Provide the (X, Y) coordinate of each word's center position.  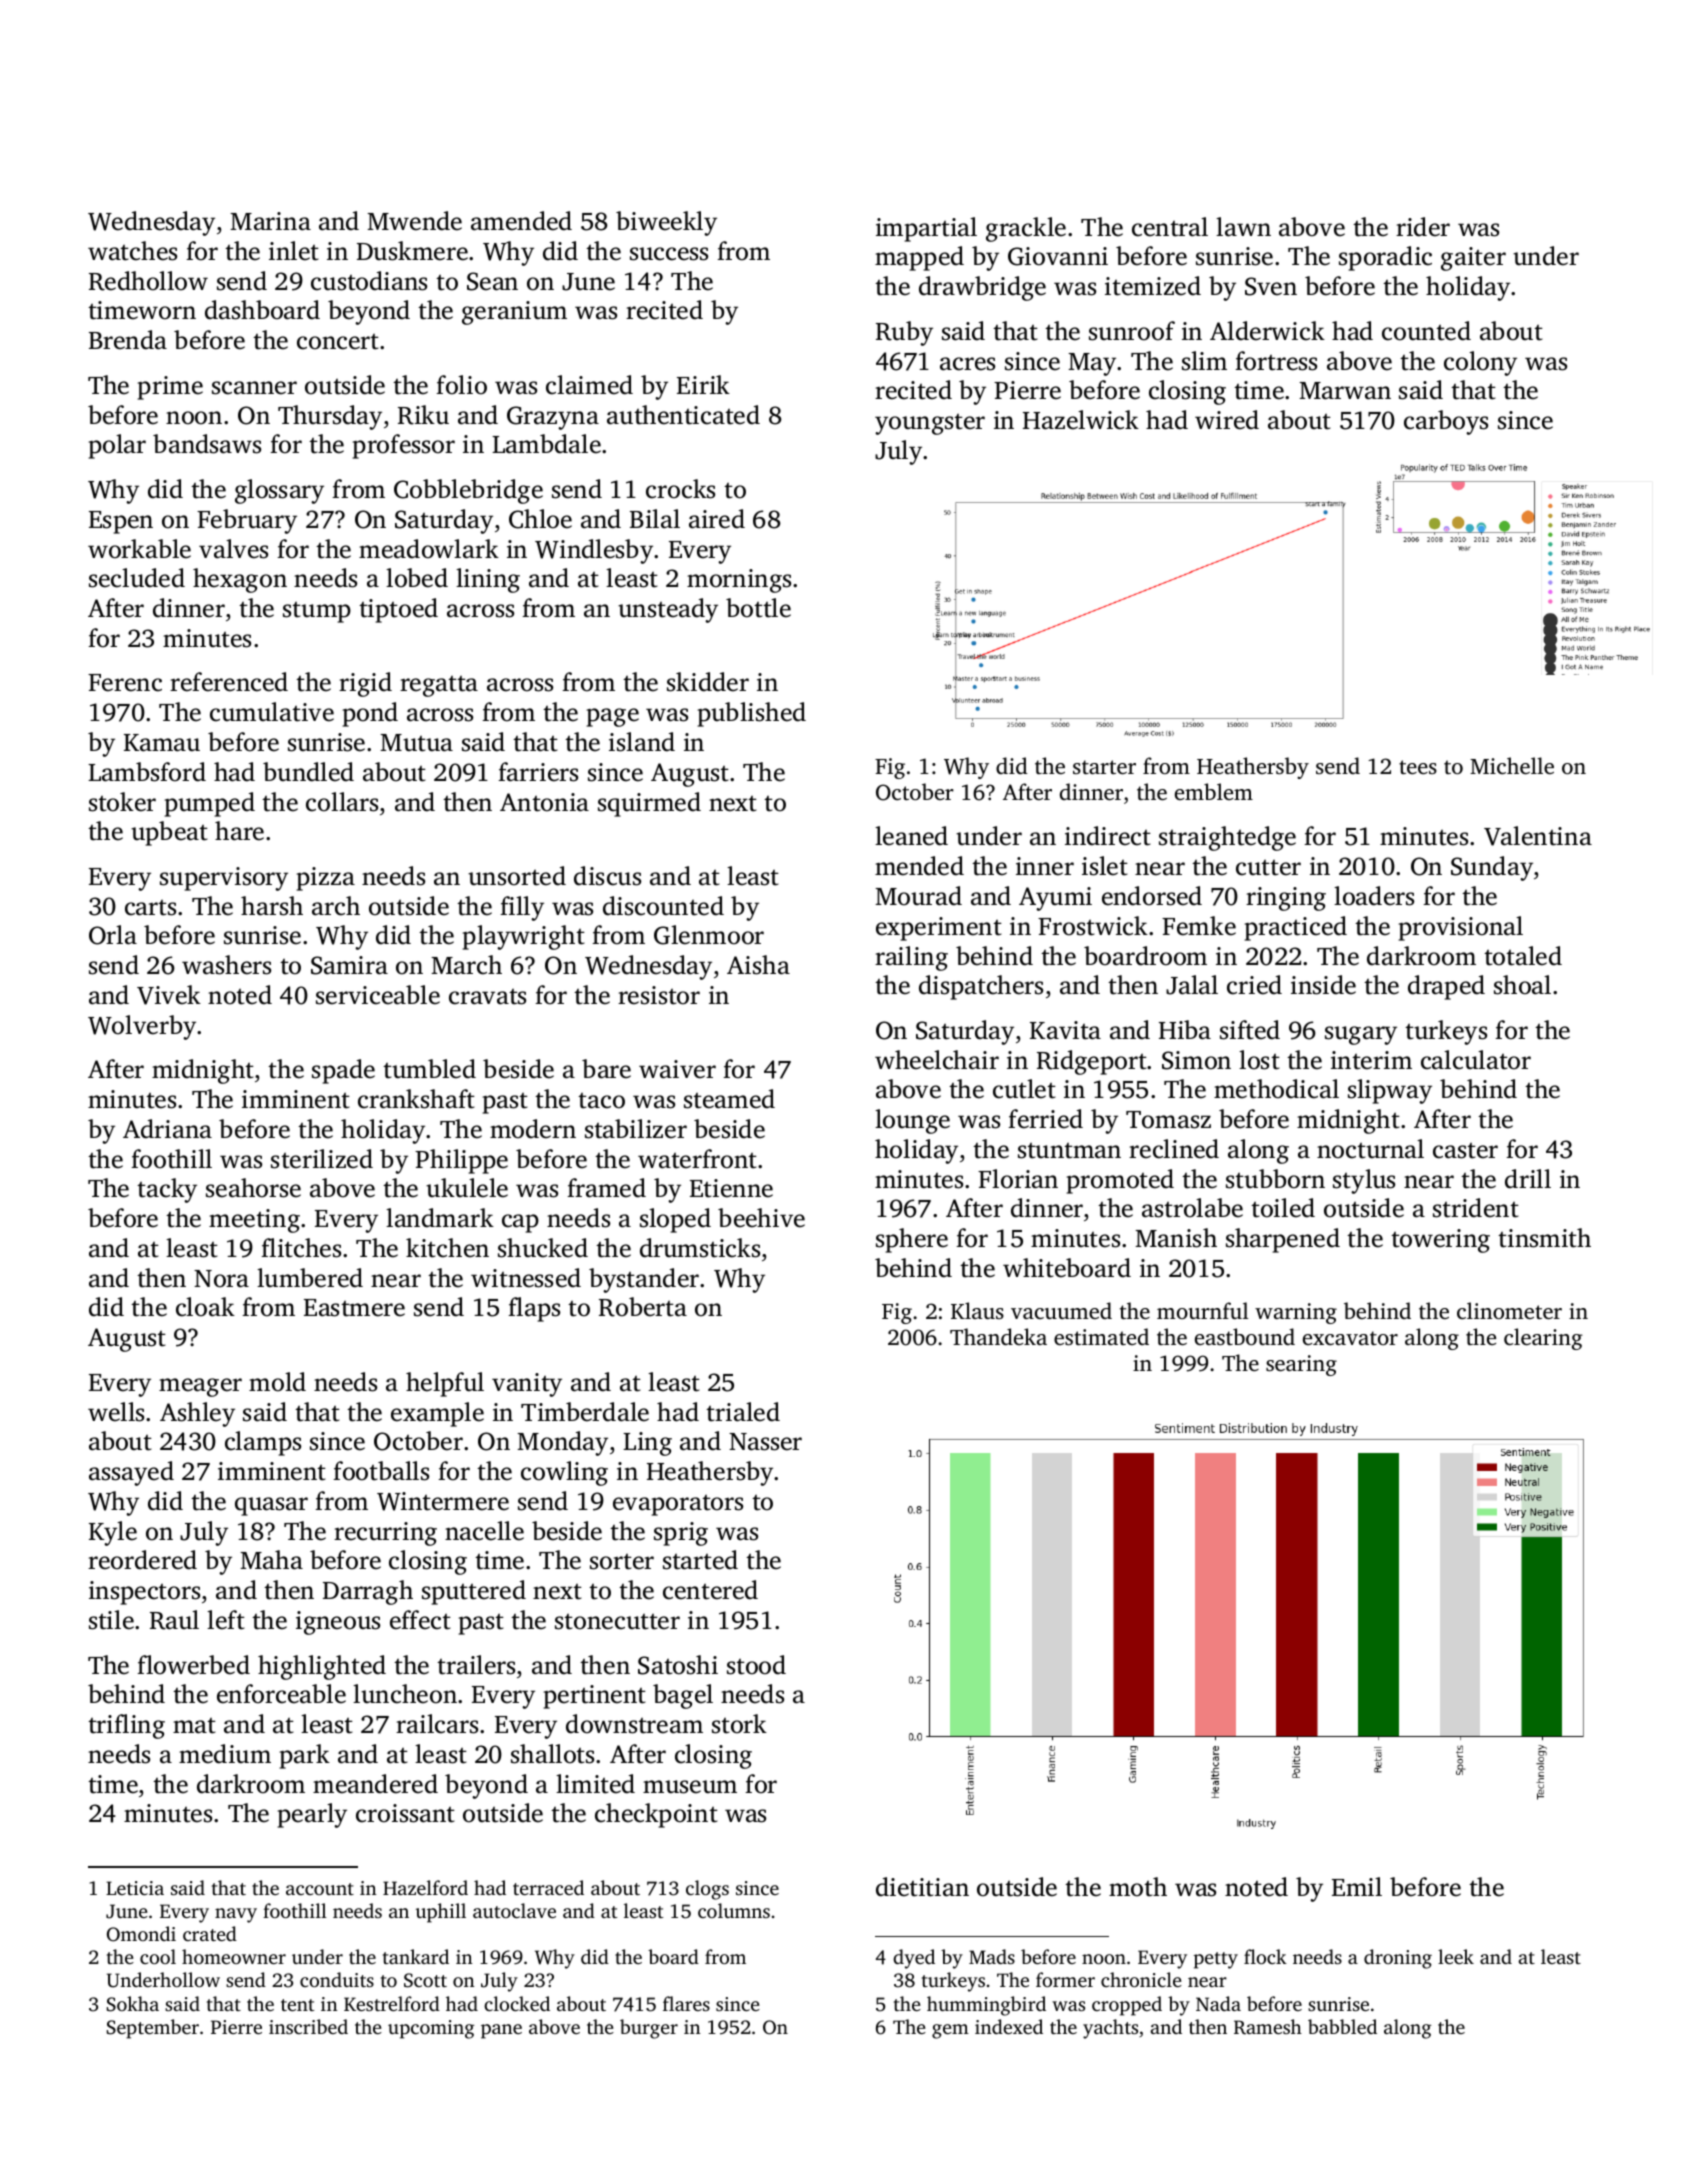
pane (501, 2031)
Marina (270, 221)
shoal (1522, 985)
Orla (113, 935)
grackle (1026, 229)
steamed (729, 1099)
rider (1423, 227)
